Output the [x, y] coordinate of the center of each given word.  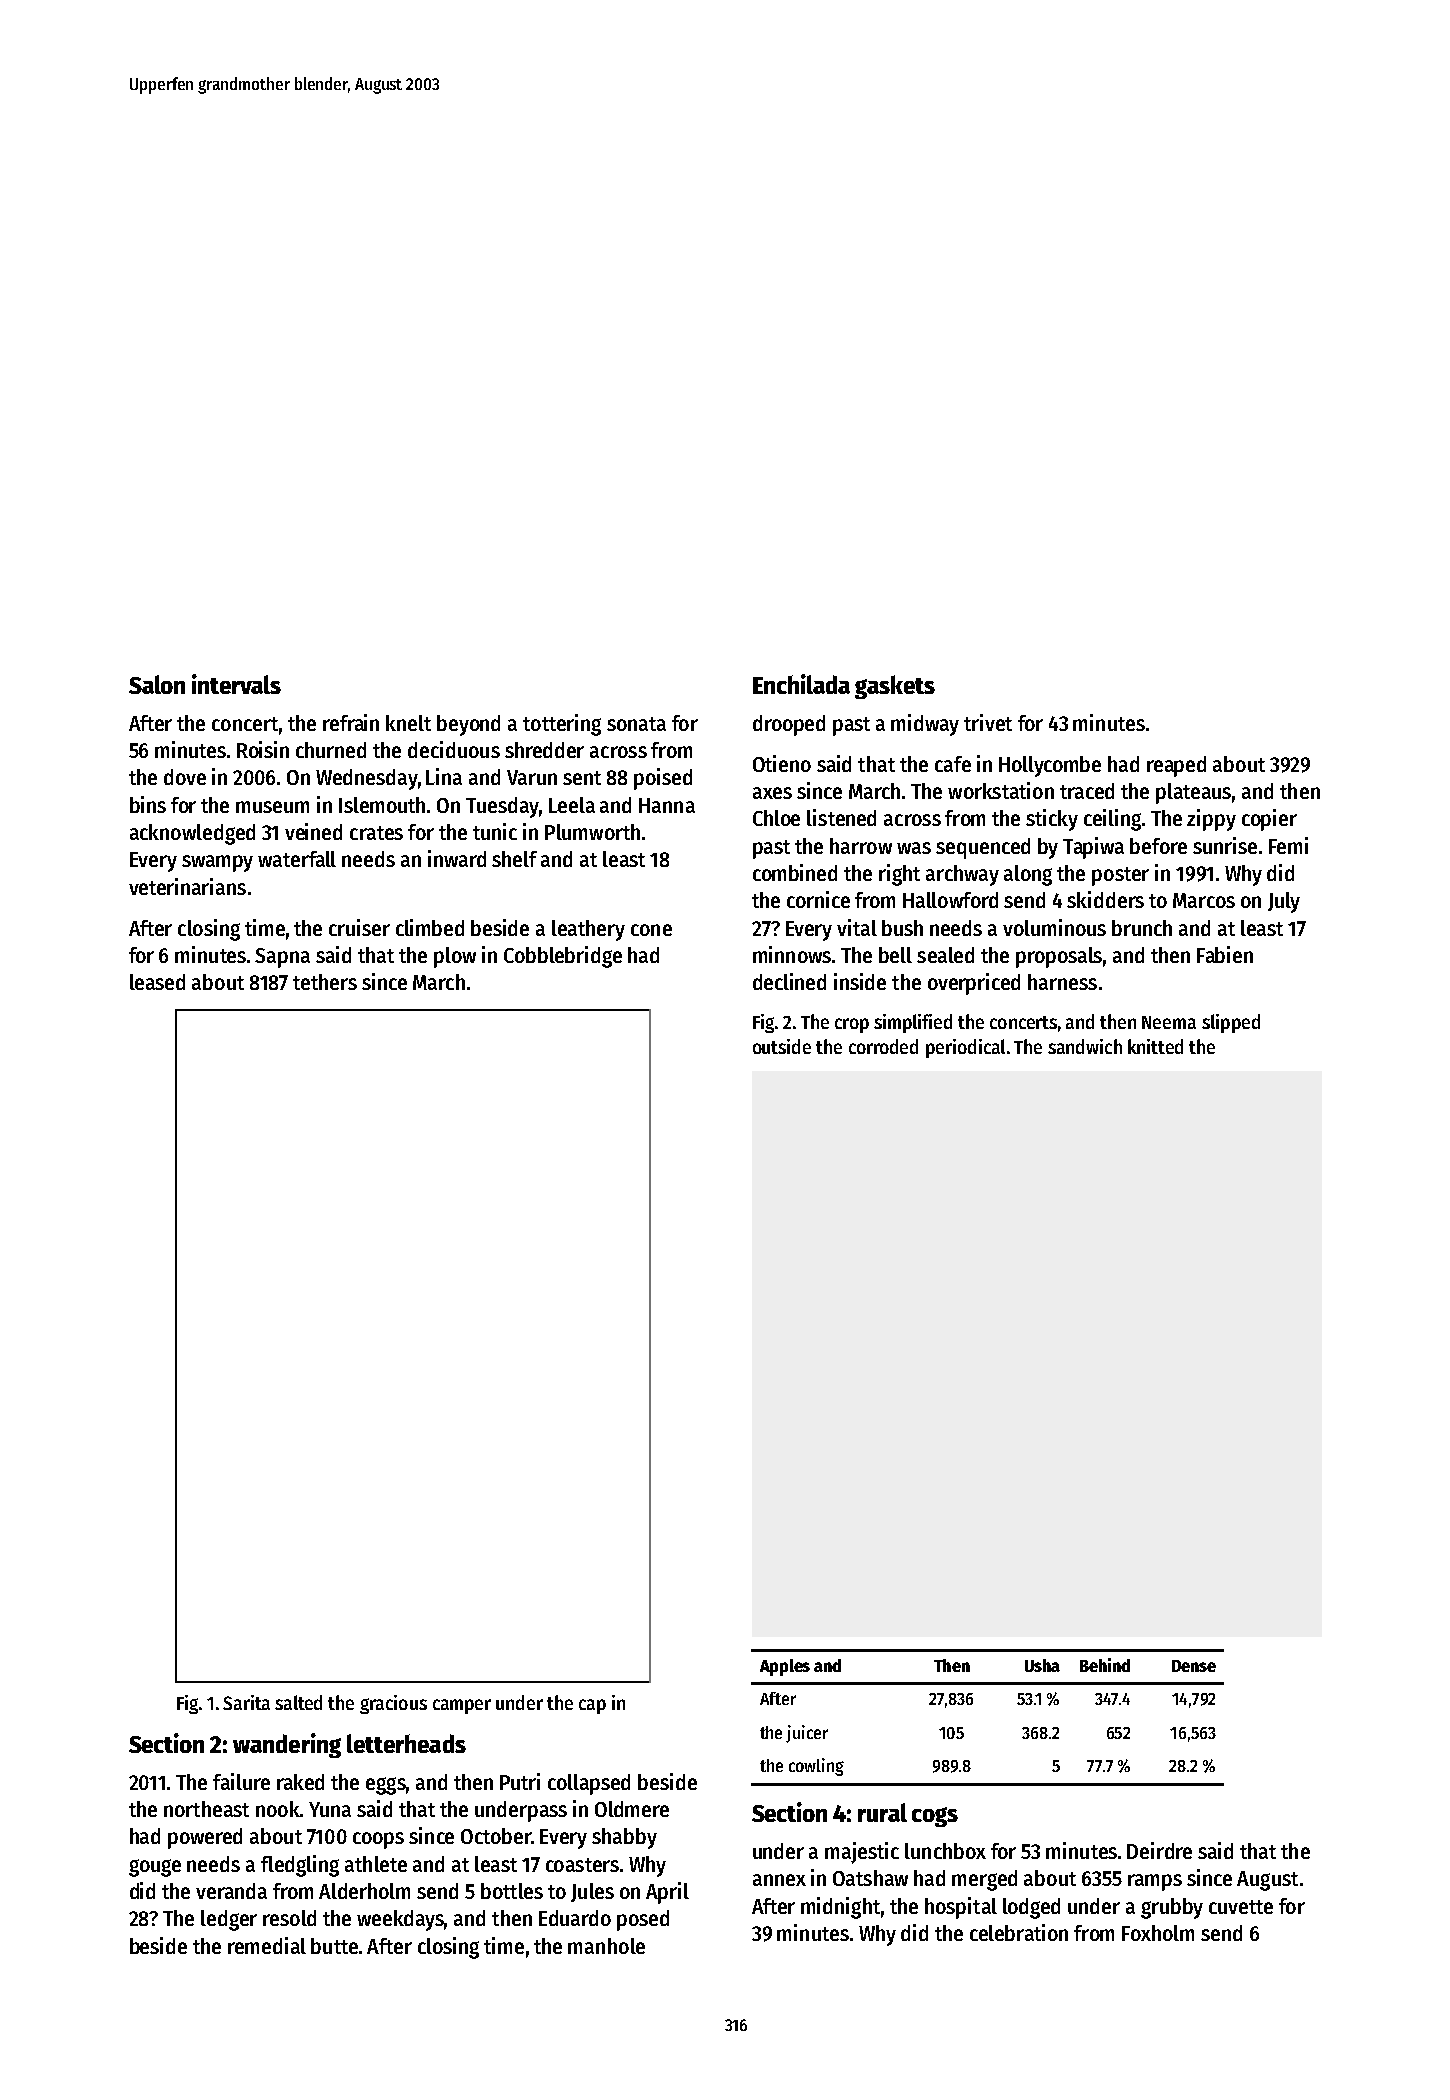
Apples [785, 1667]
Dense [1194, 1666]
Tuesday [502, 807]
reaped [1176, 766]
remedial [267, 1945]
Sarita [246, 1702]
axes [772, 793]
